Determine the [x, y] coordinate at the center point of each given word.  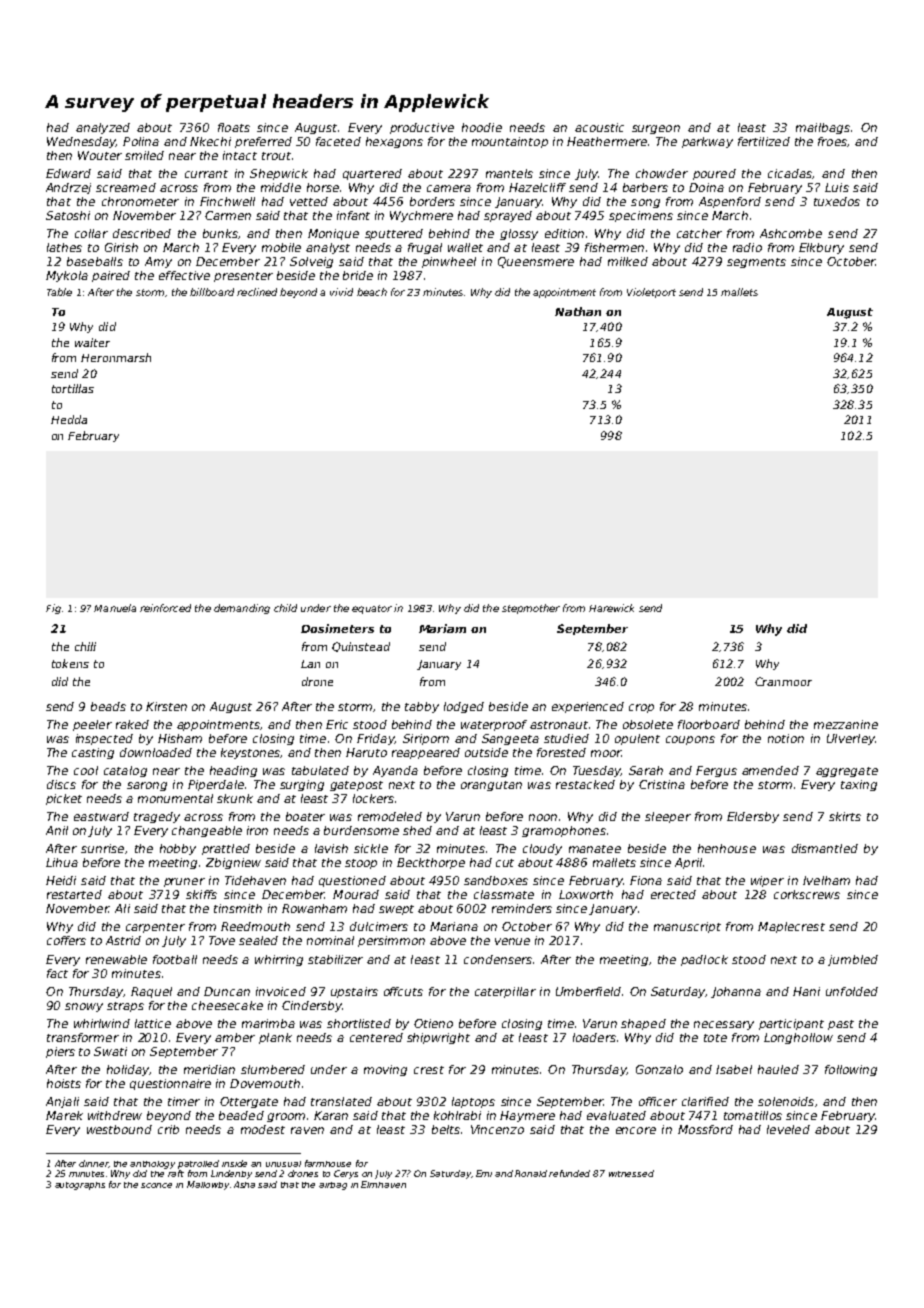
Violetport [651, 293]
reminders [522, 908]
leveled [788, 1129]
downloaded [156, 752]
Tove [222, 940]
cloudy [542, 849]
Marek [64, 1115]
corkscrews [807, 894]
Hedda [69, 419]
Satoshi [68, 215]
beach [372, 292]
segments [756, 263]
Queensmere [536, 262]
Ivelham [826, 880]
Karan [331, 1115]
